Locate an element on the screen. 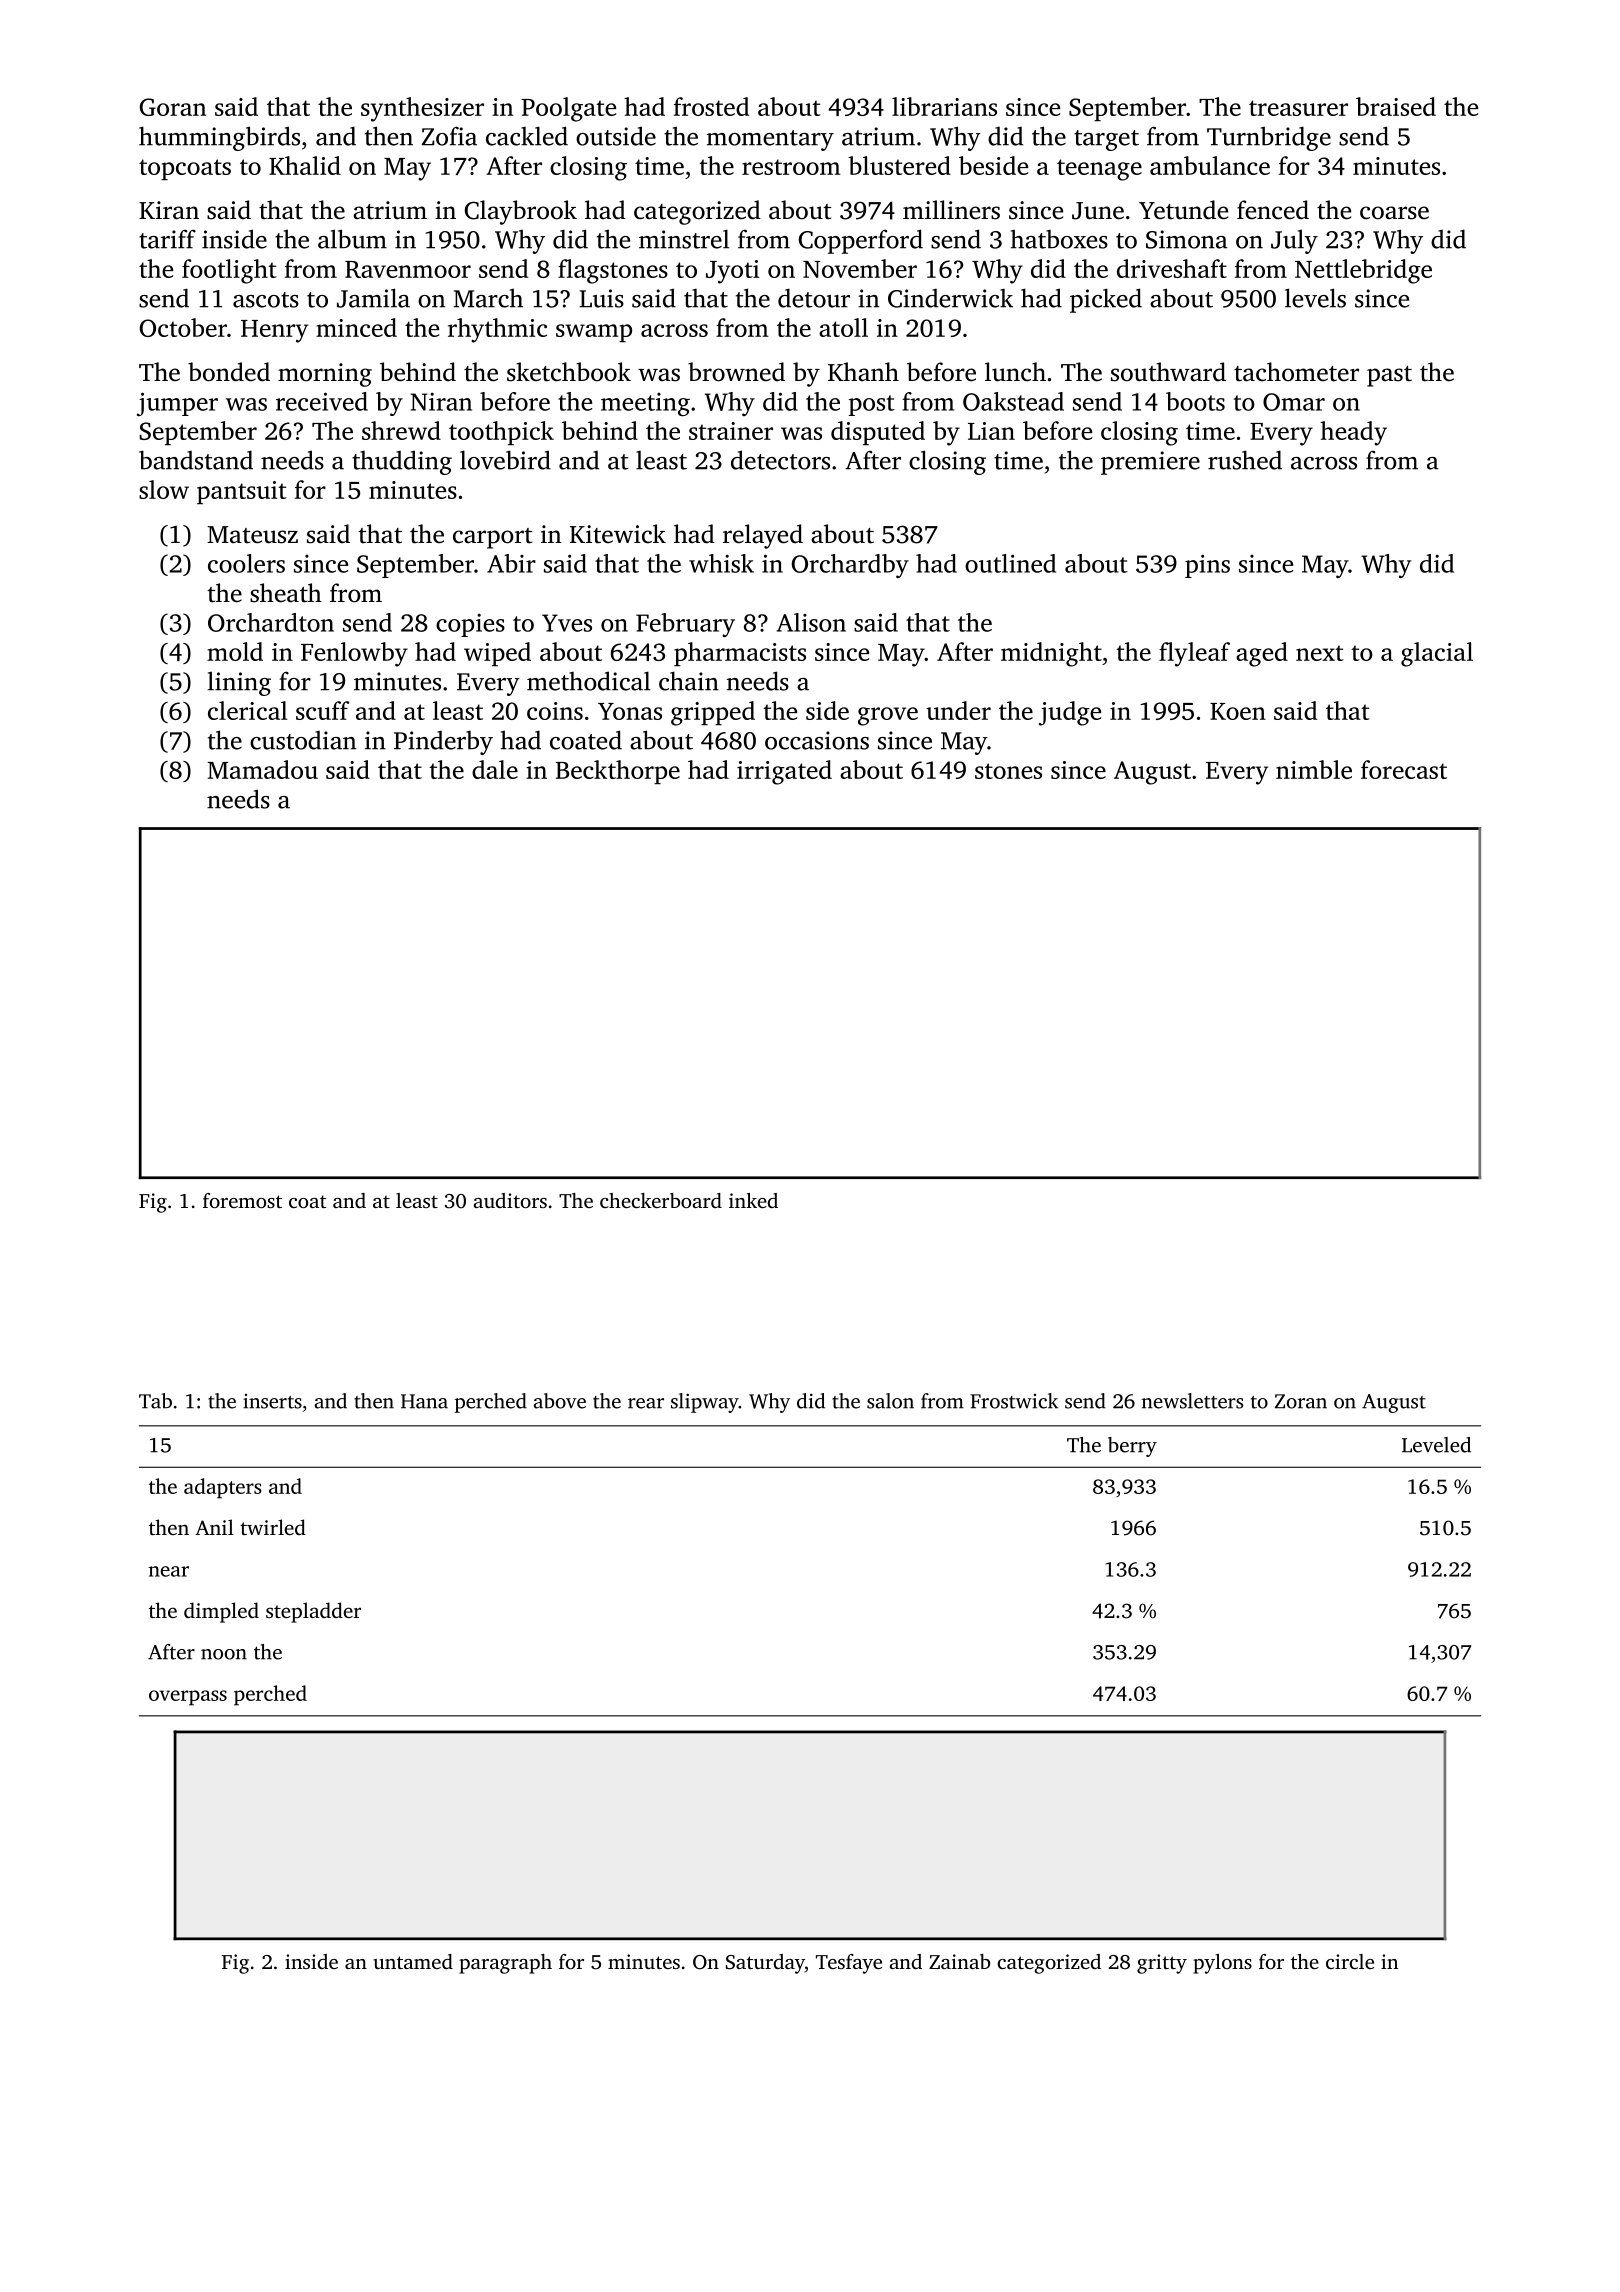 The height and width of the screenshot is (2292, 1620). noon is located at coordinates (224, 1654).
